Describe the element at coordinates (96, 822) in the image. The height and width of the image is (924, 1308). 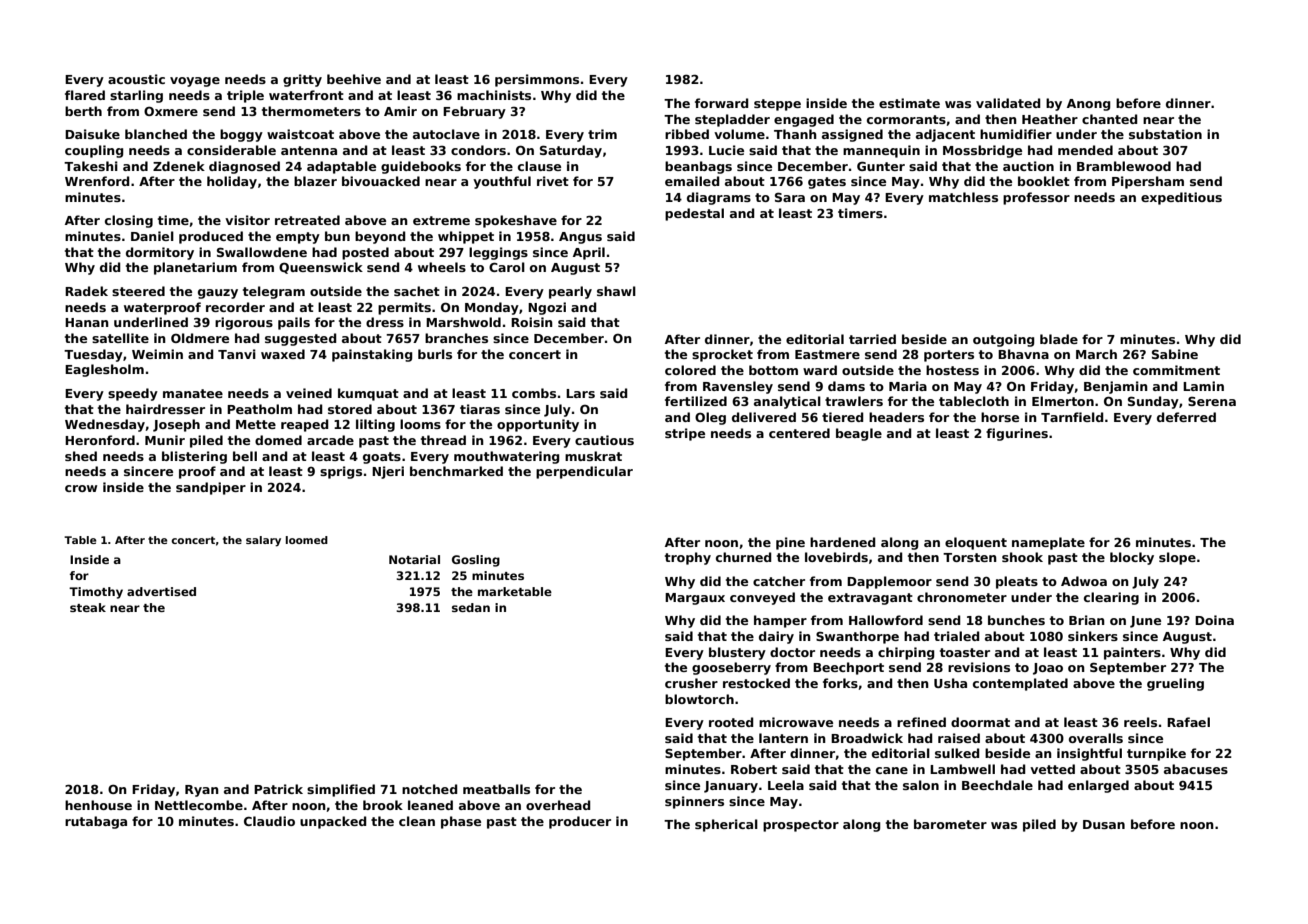
I see `rutabaga` at that location.
